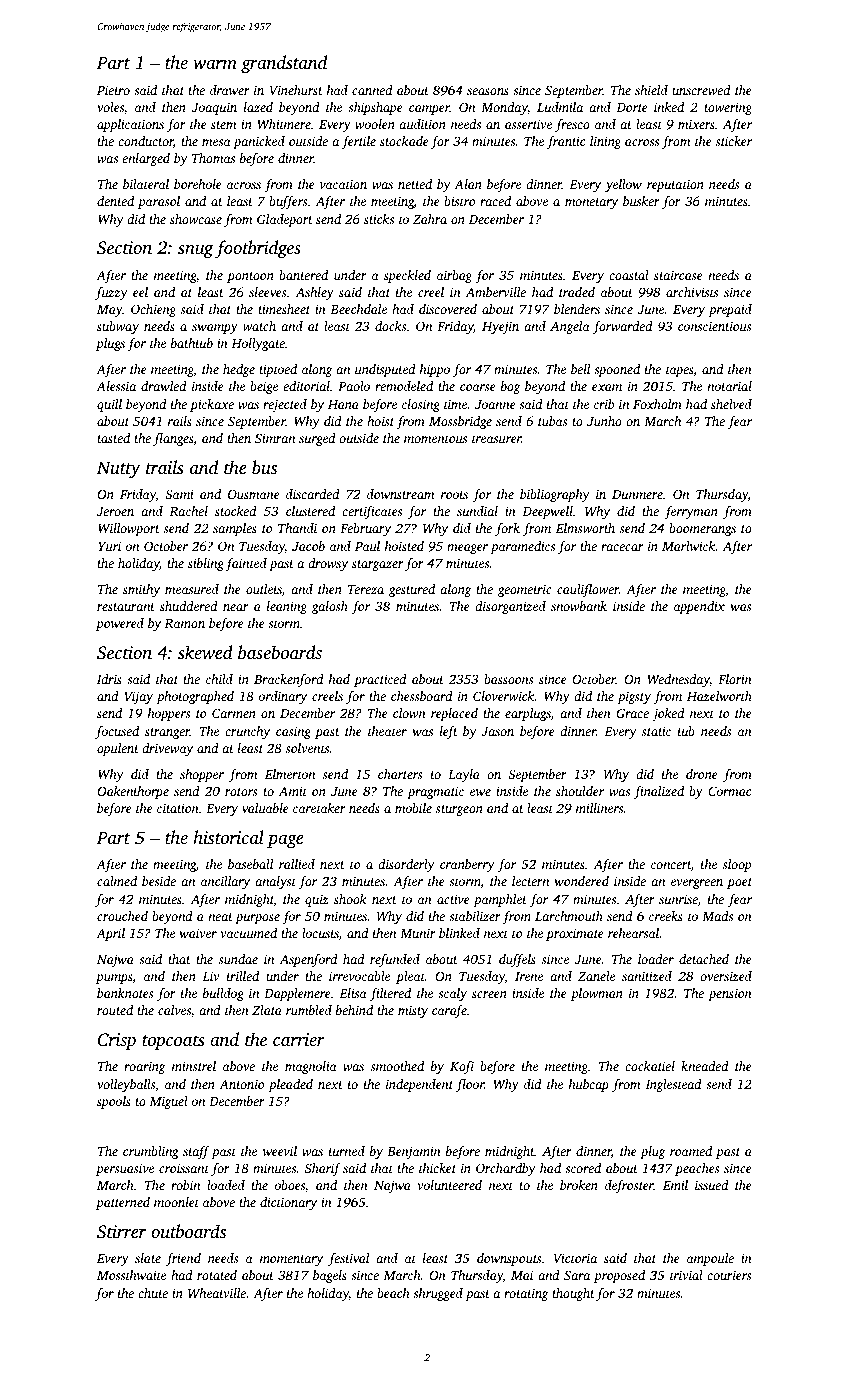 This document has height=1400, width=849. Describe the element at coordinates (246, 564) in the document. I see `fainted` at that location.
